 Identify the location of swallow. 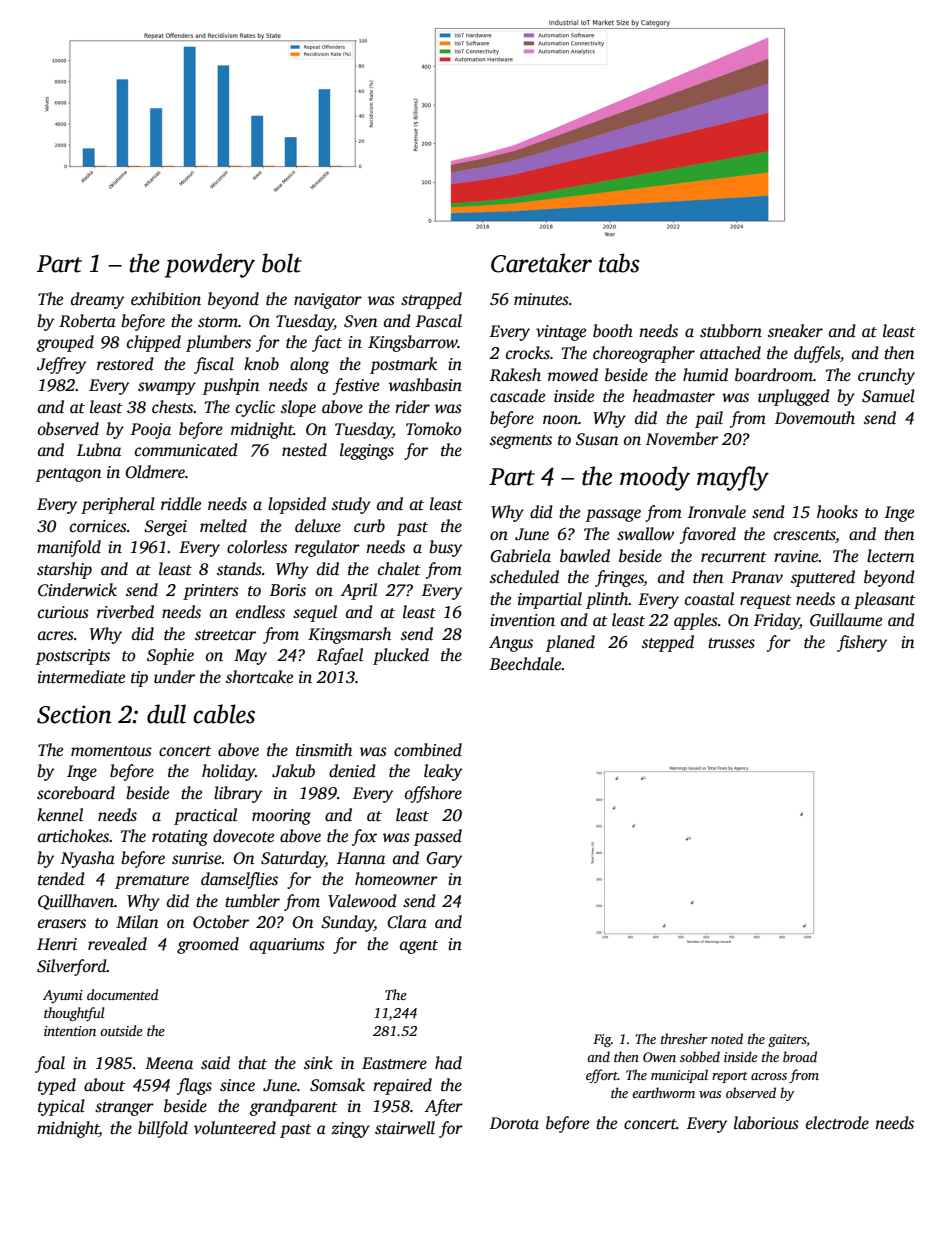
(645, 534).
